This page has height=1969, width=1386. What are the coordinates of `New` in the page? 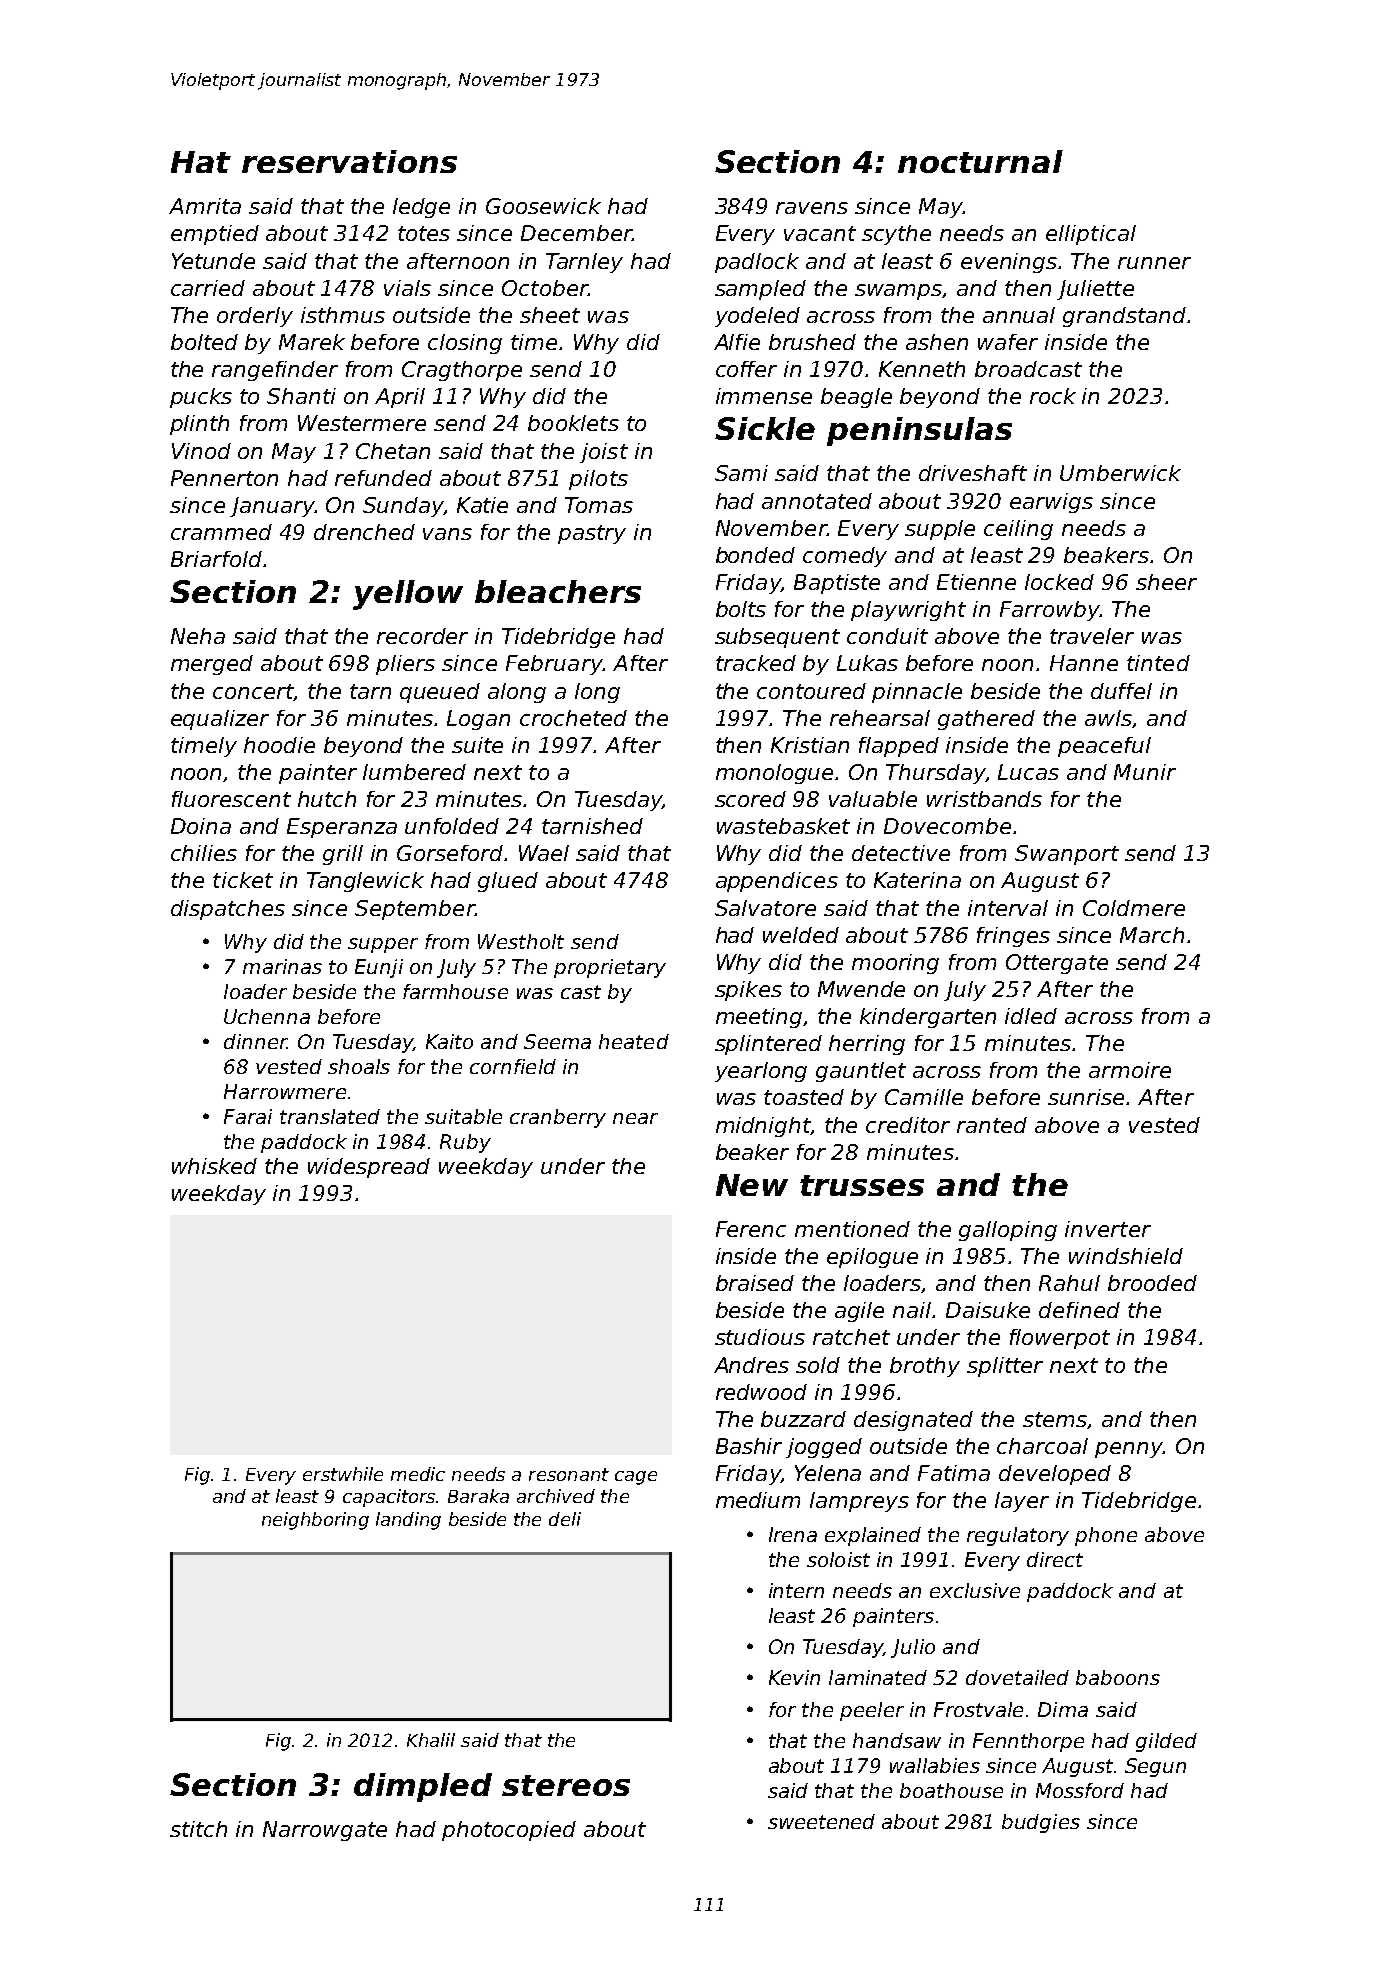 It's located at (752, 1185).
